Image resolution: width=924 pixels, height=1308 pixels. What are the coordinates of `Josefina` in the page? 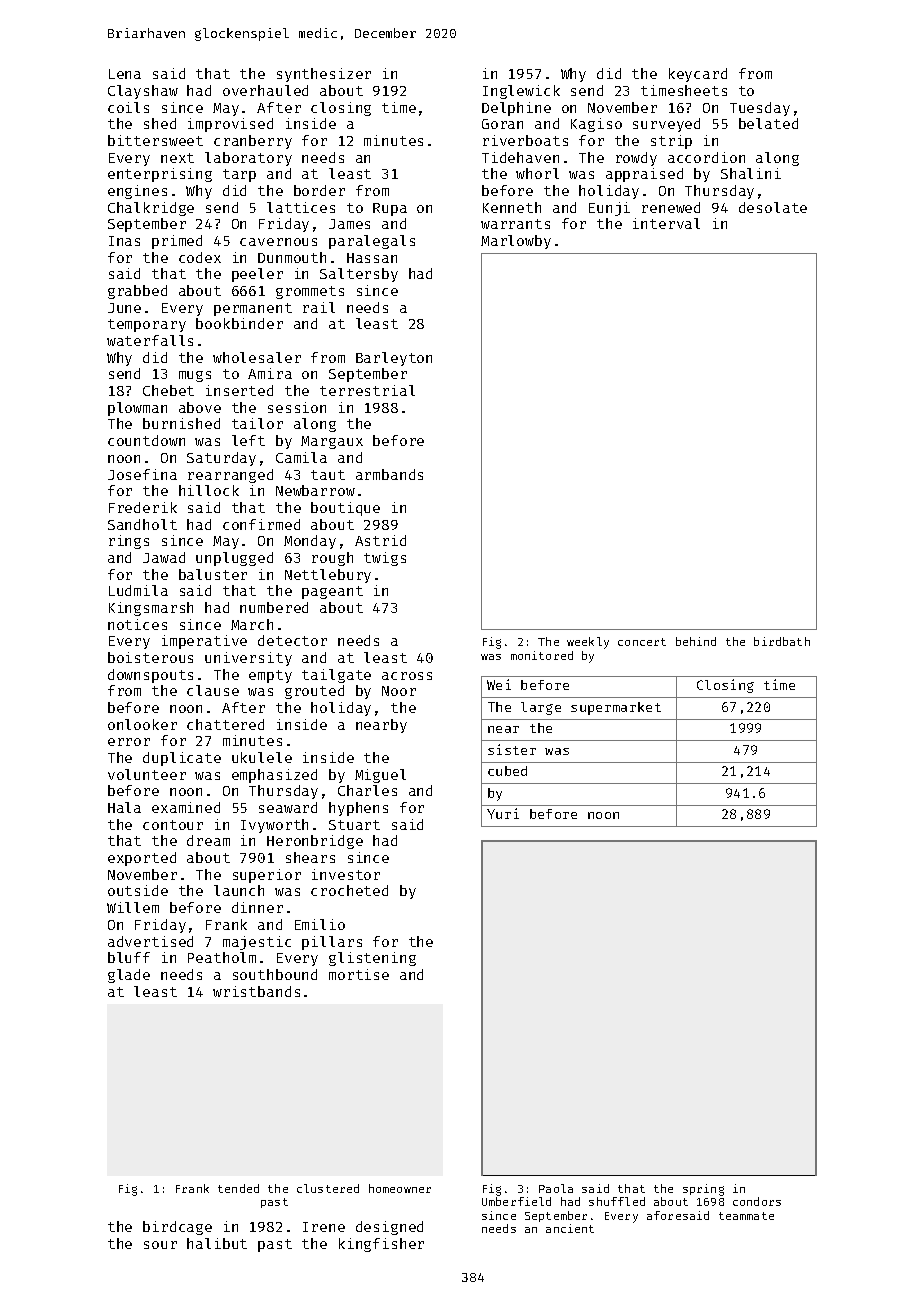 It's located at (142, 474).
